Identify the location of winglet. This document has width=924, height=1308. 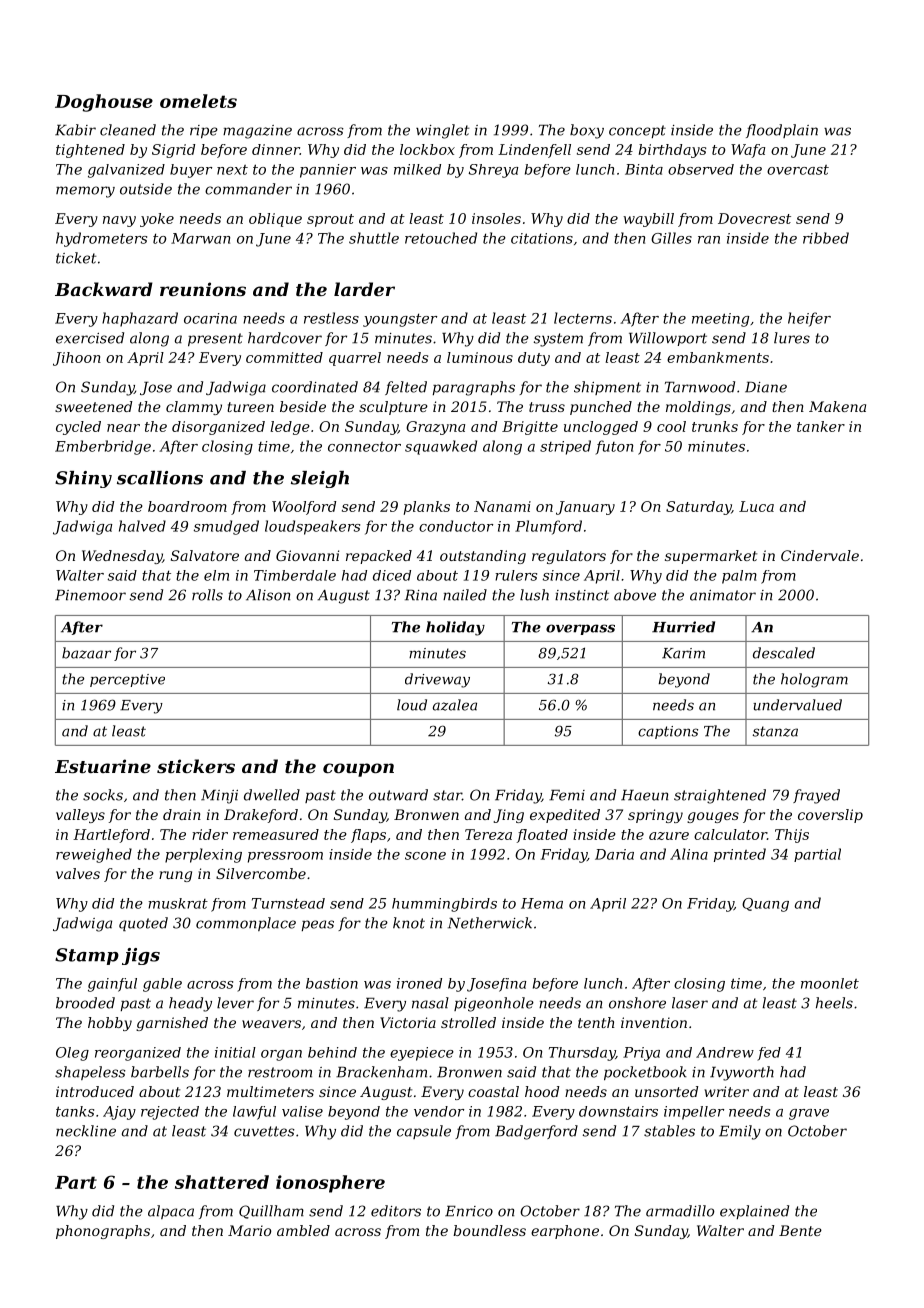
(442, 131).
